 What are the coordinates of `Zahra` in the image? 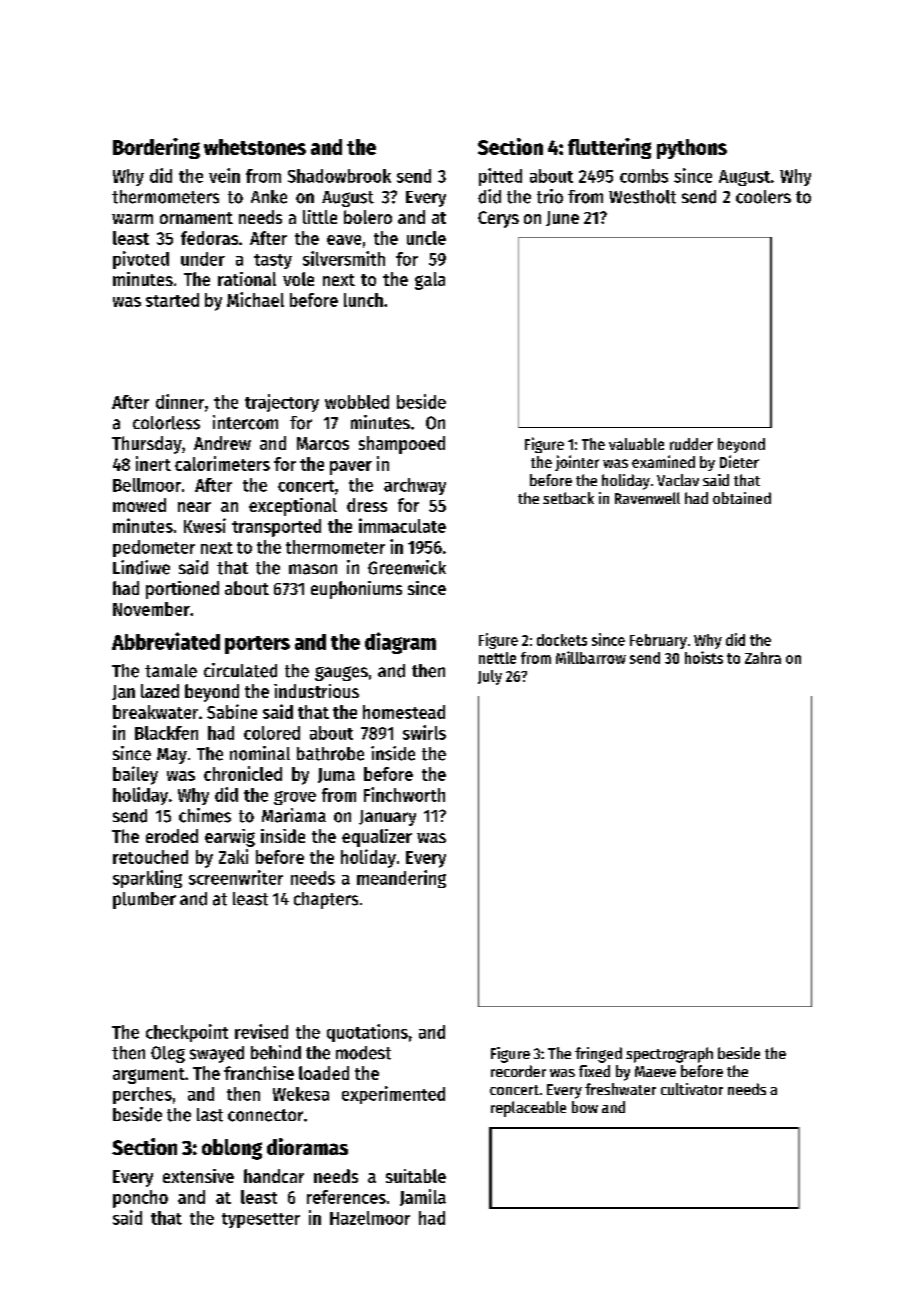 It's located at (763, 658).
